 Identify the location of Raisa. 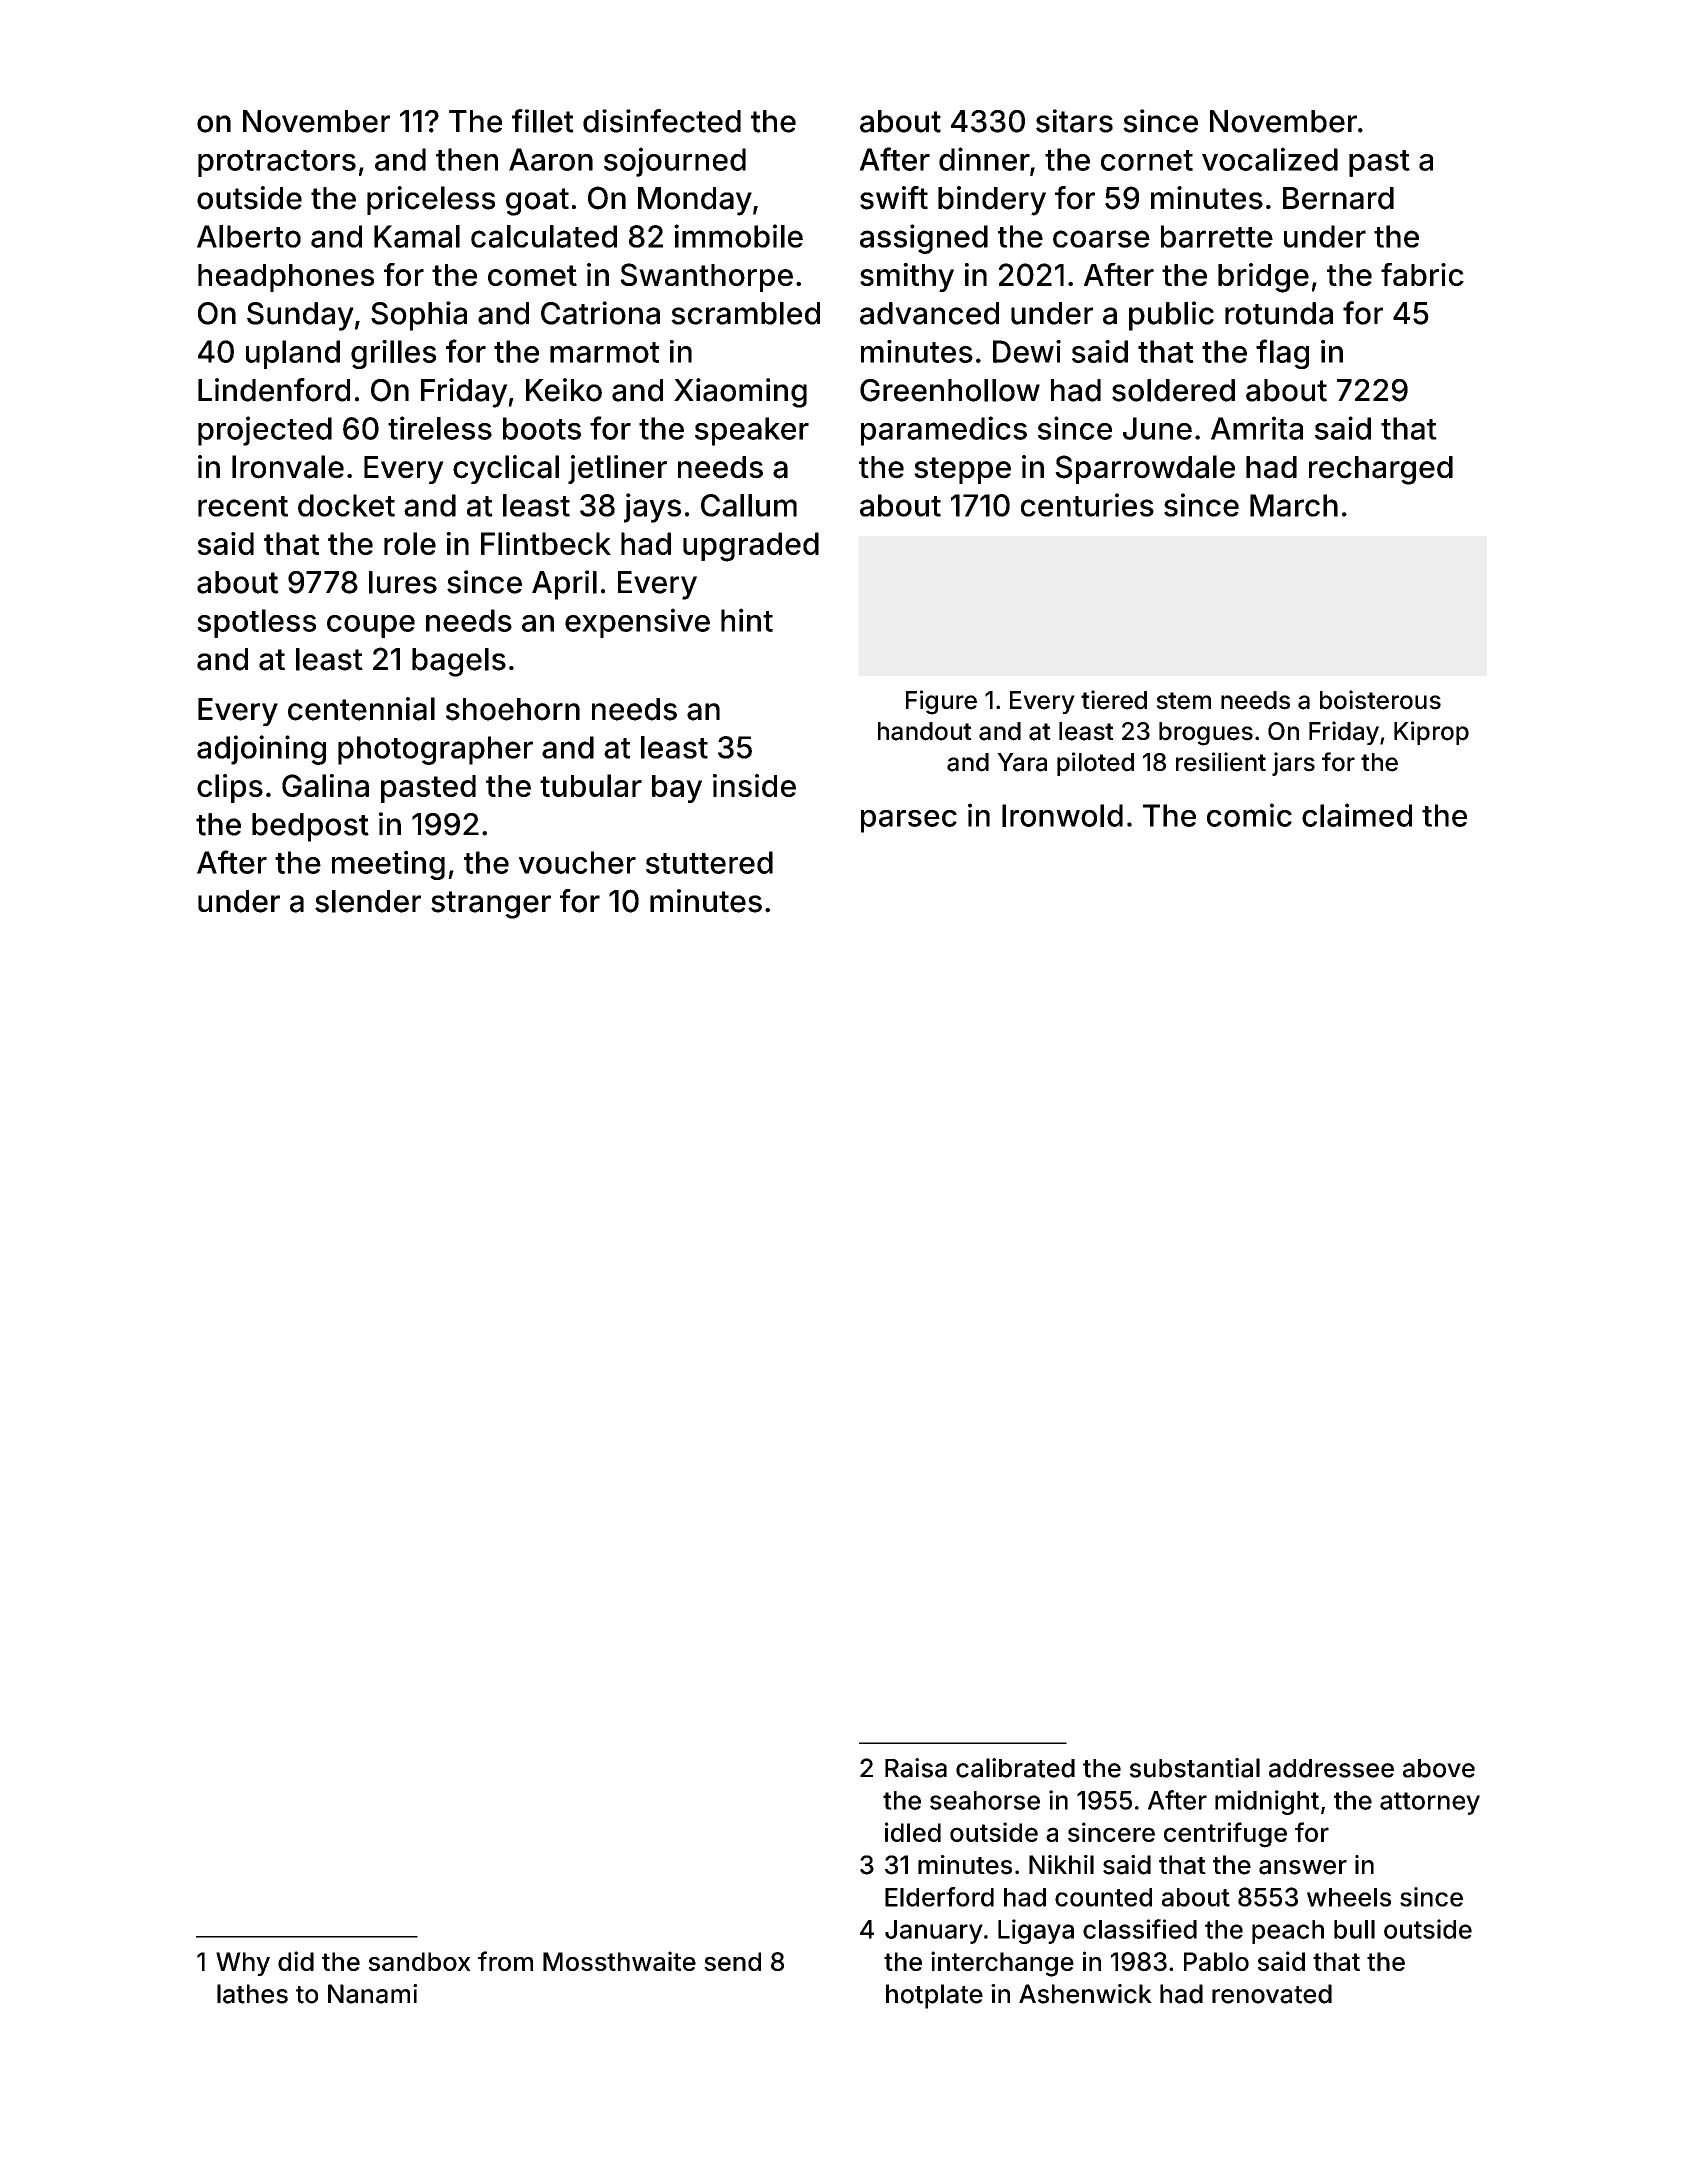
(916, 1768).
